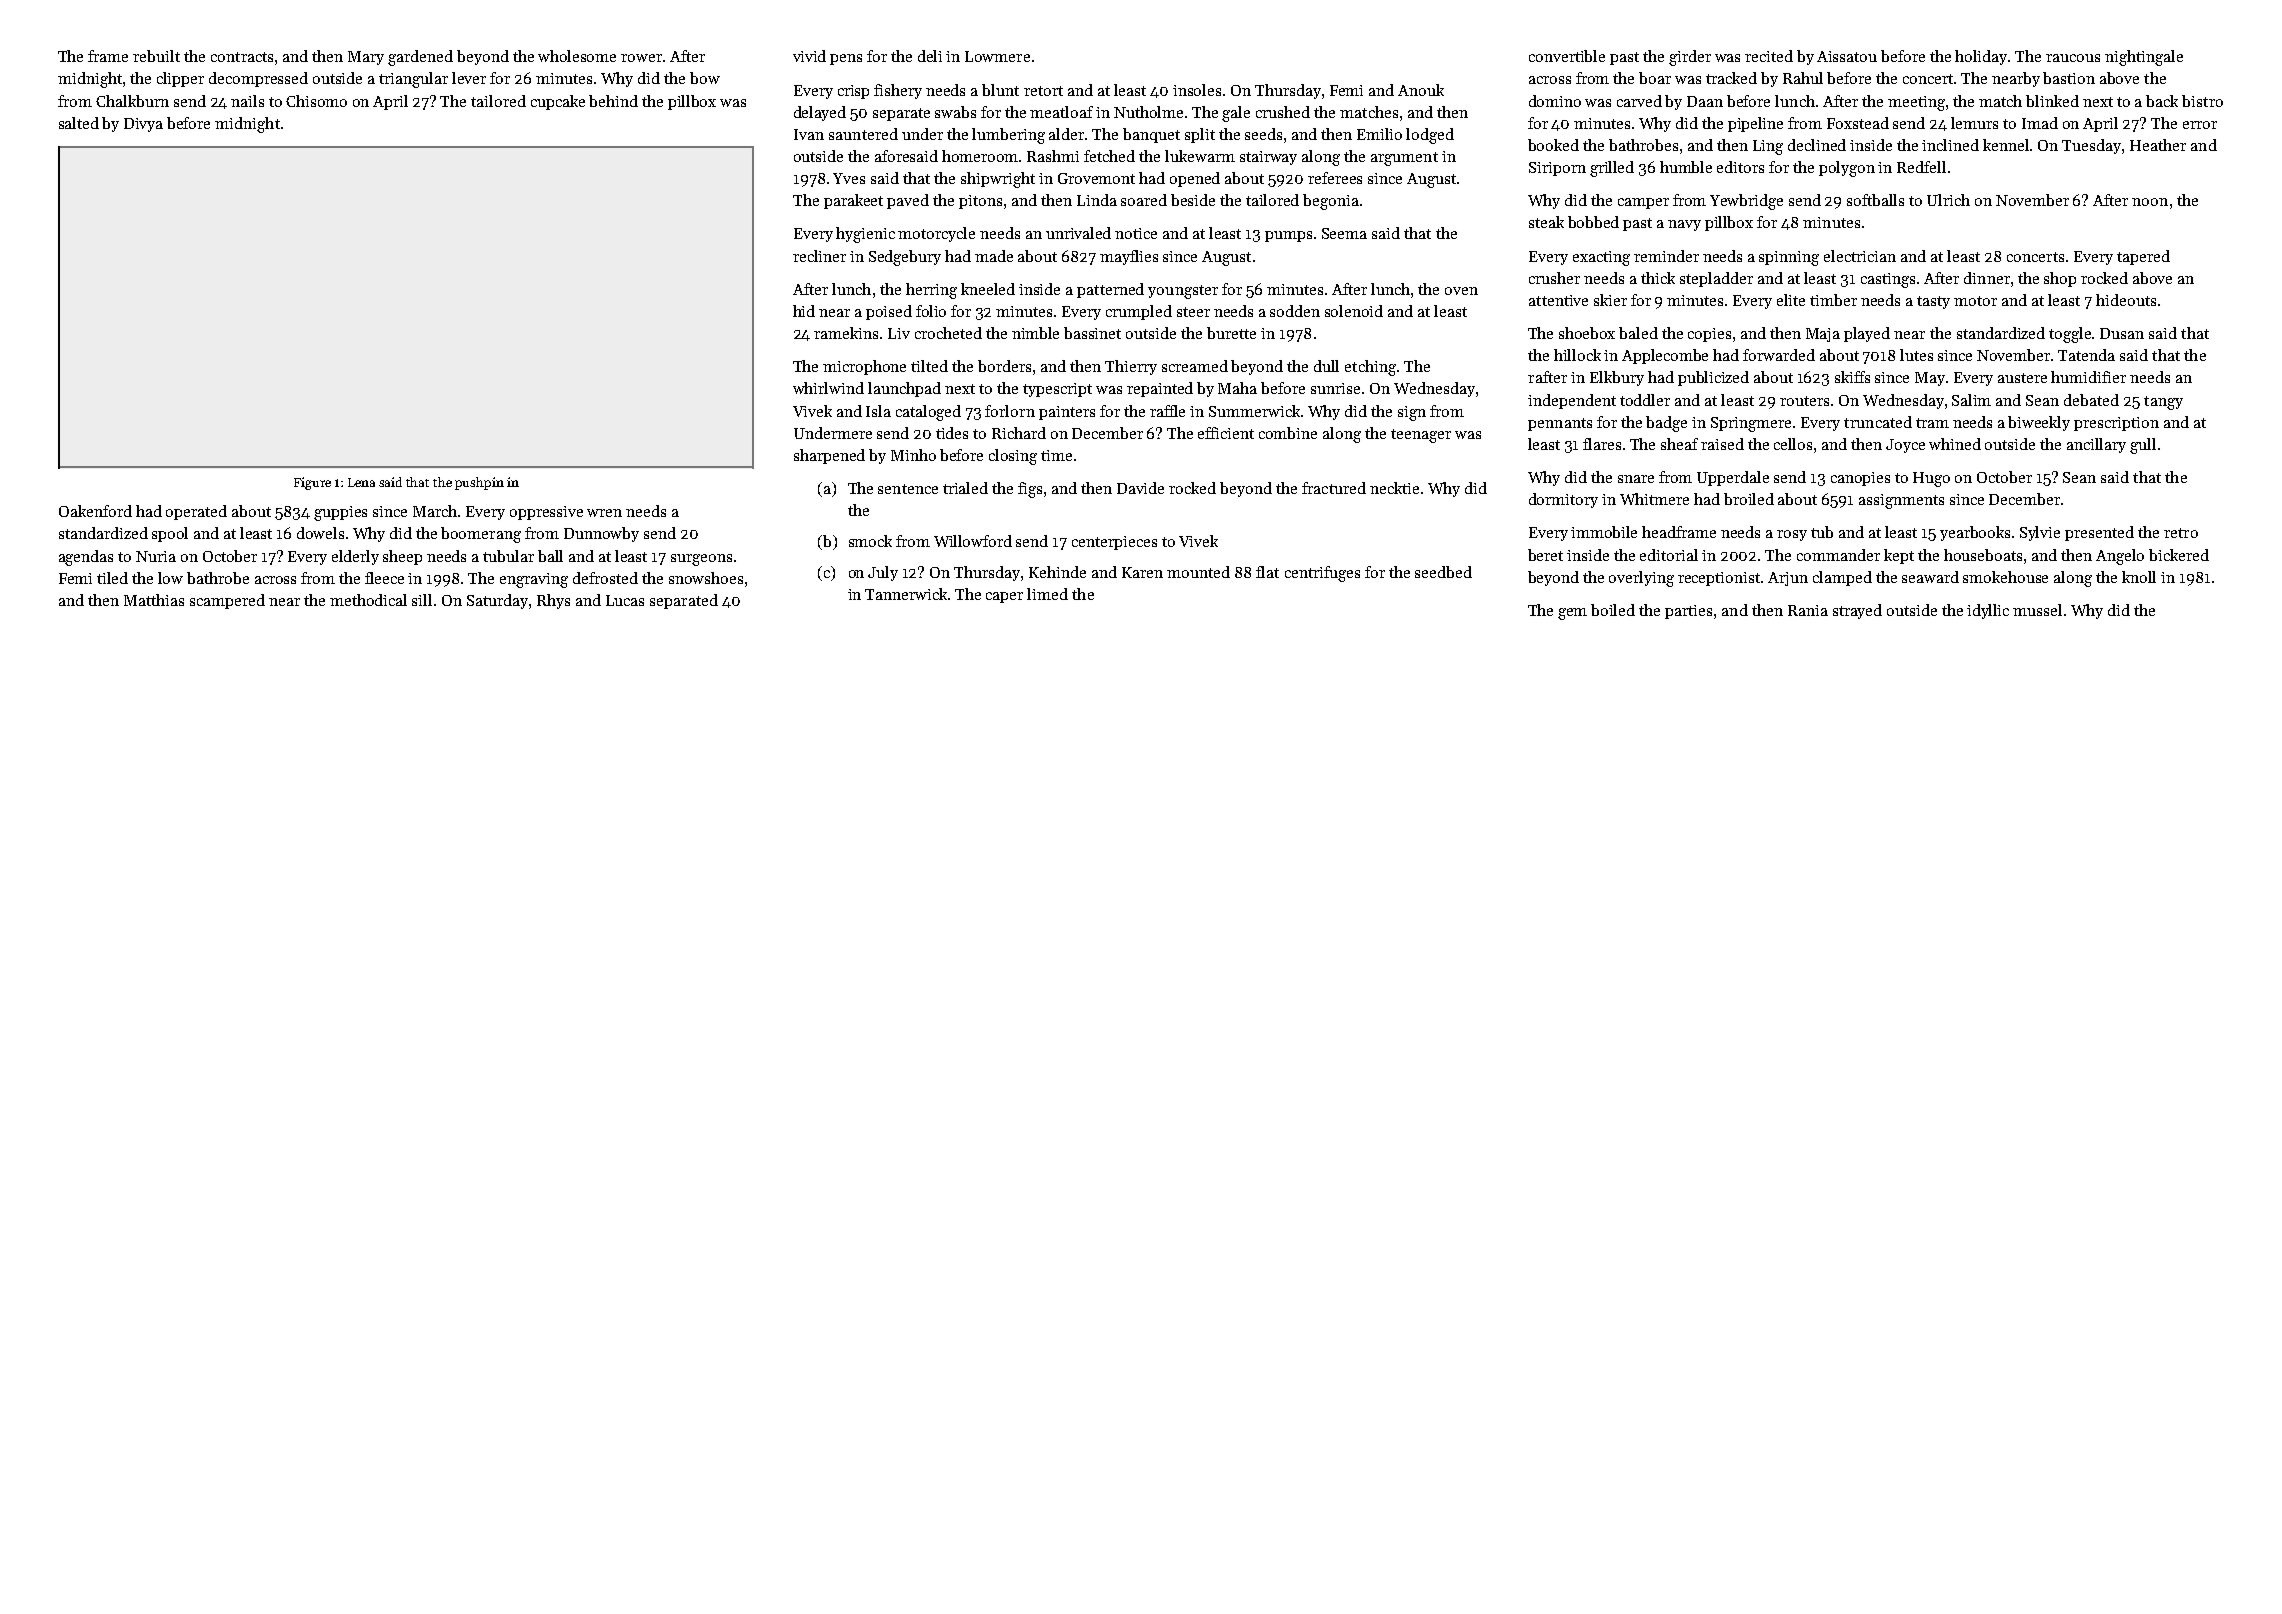  Describe the element at coordinates (853, 201) in the screenshot. I see `parakeet` at that location.
